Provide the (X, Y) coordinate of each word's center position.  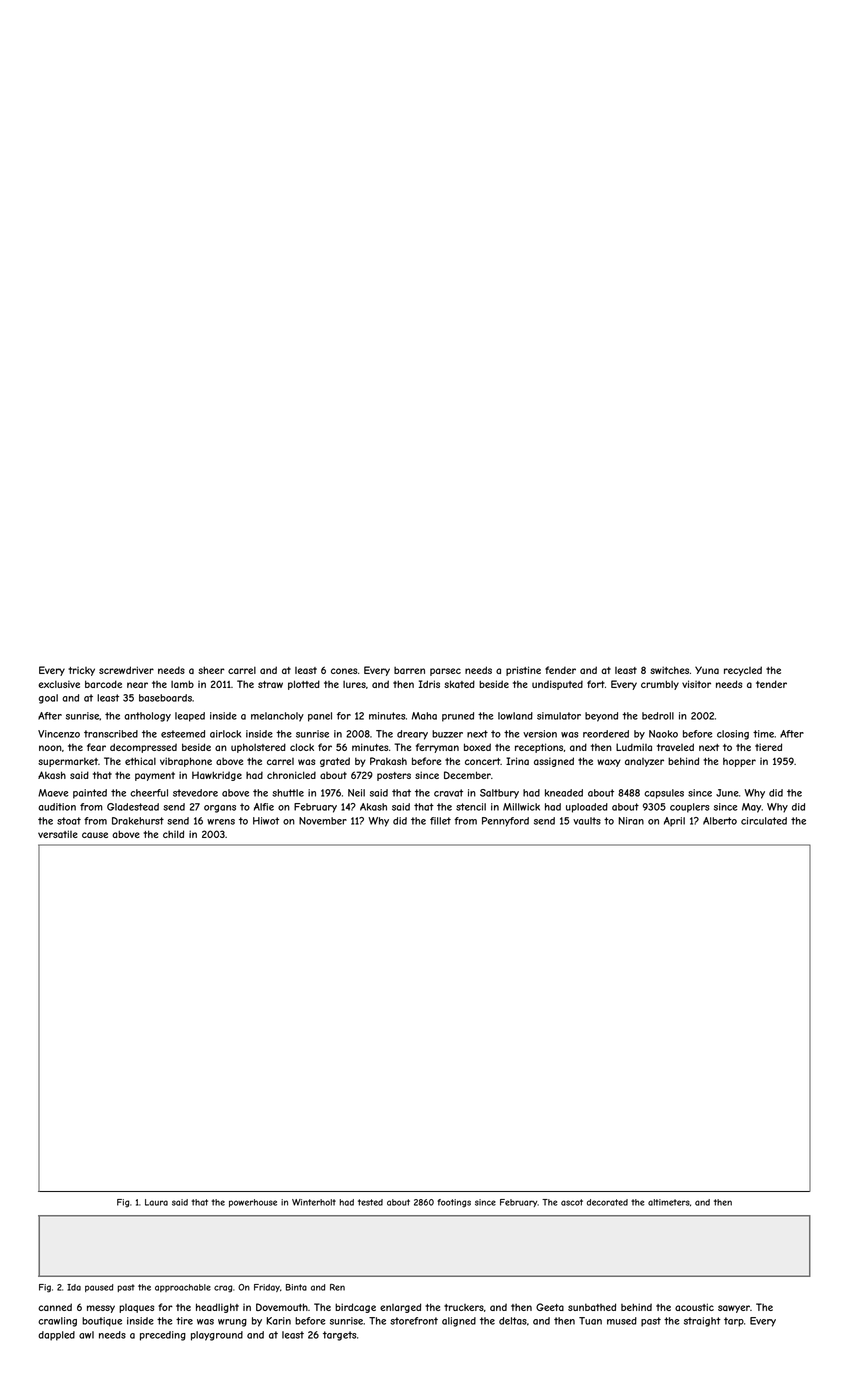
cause (95, 835)
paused (99, 1288)
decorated (607, 1202)
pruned (458, 717)
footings (454, 1203)
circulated (764, 821)
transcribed (111, 734)
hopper (739, 762)
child (173, 834)
